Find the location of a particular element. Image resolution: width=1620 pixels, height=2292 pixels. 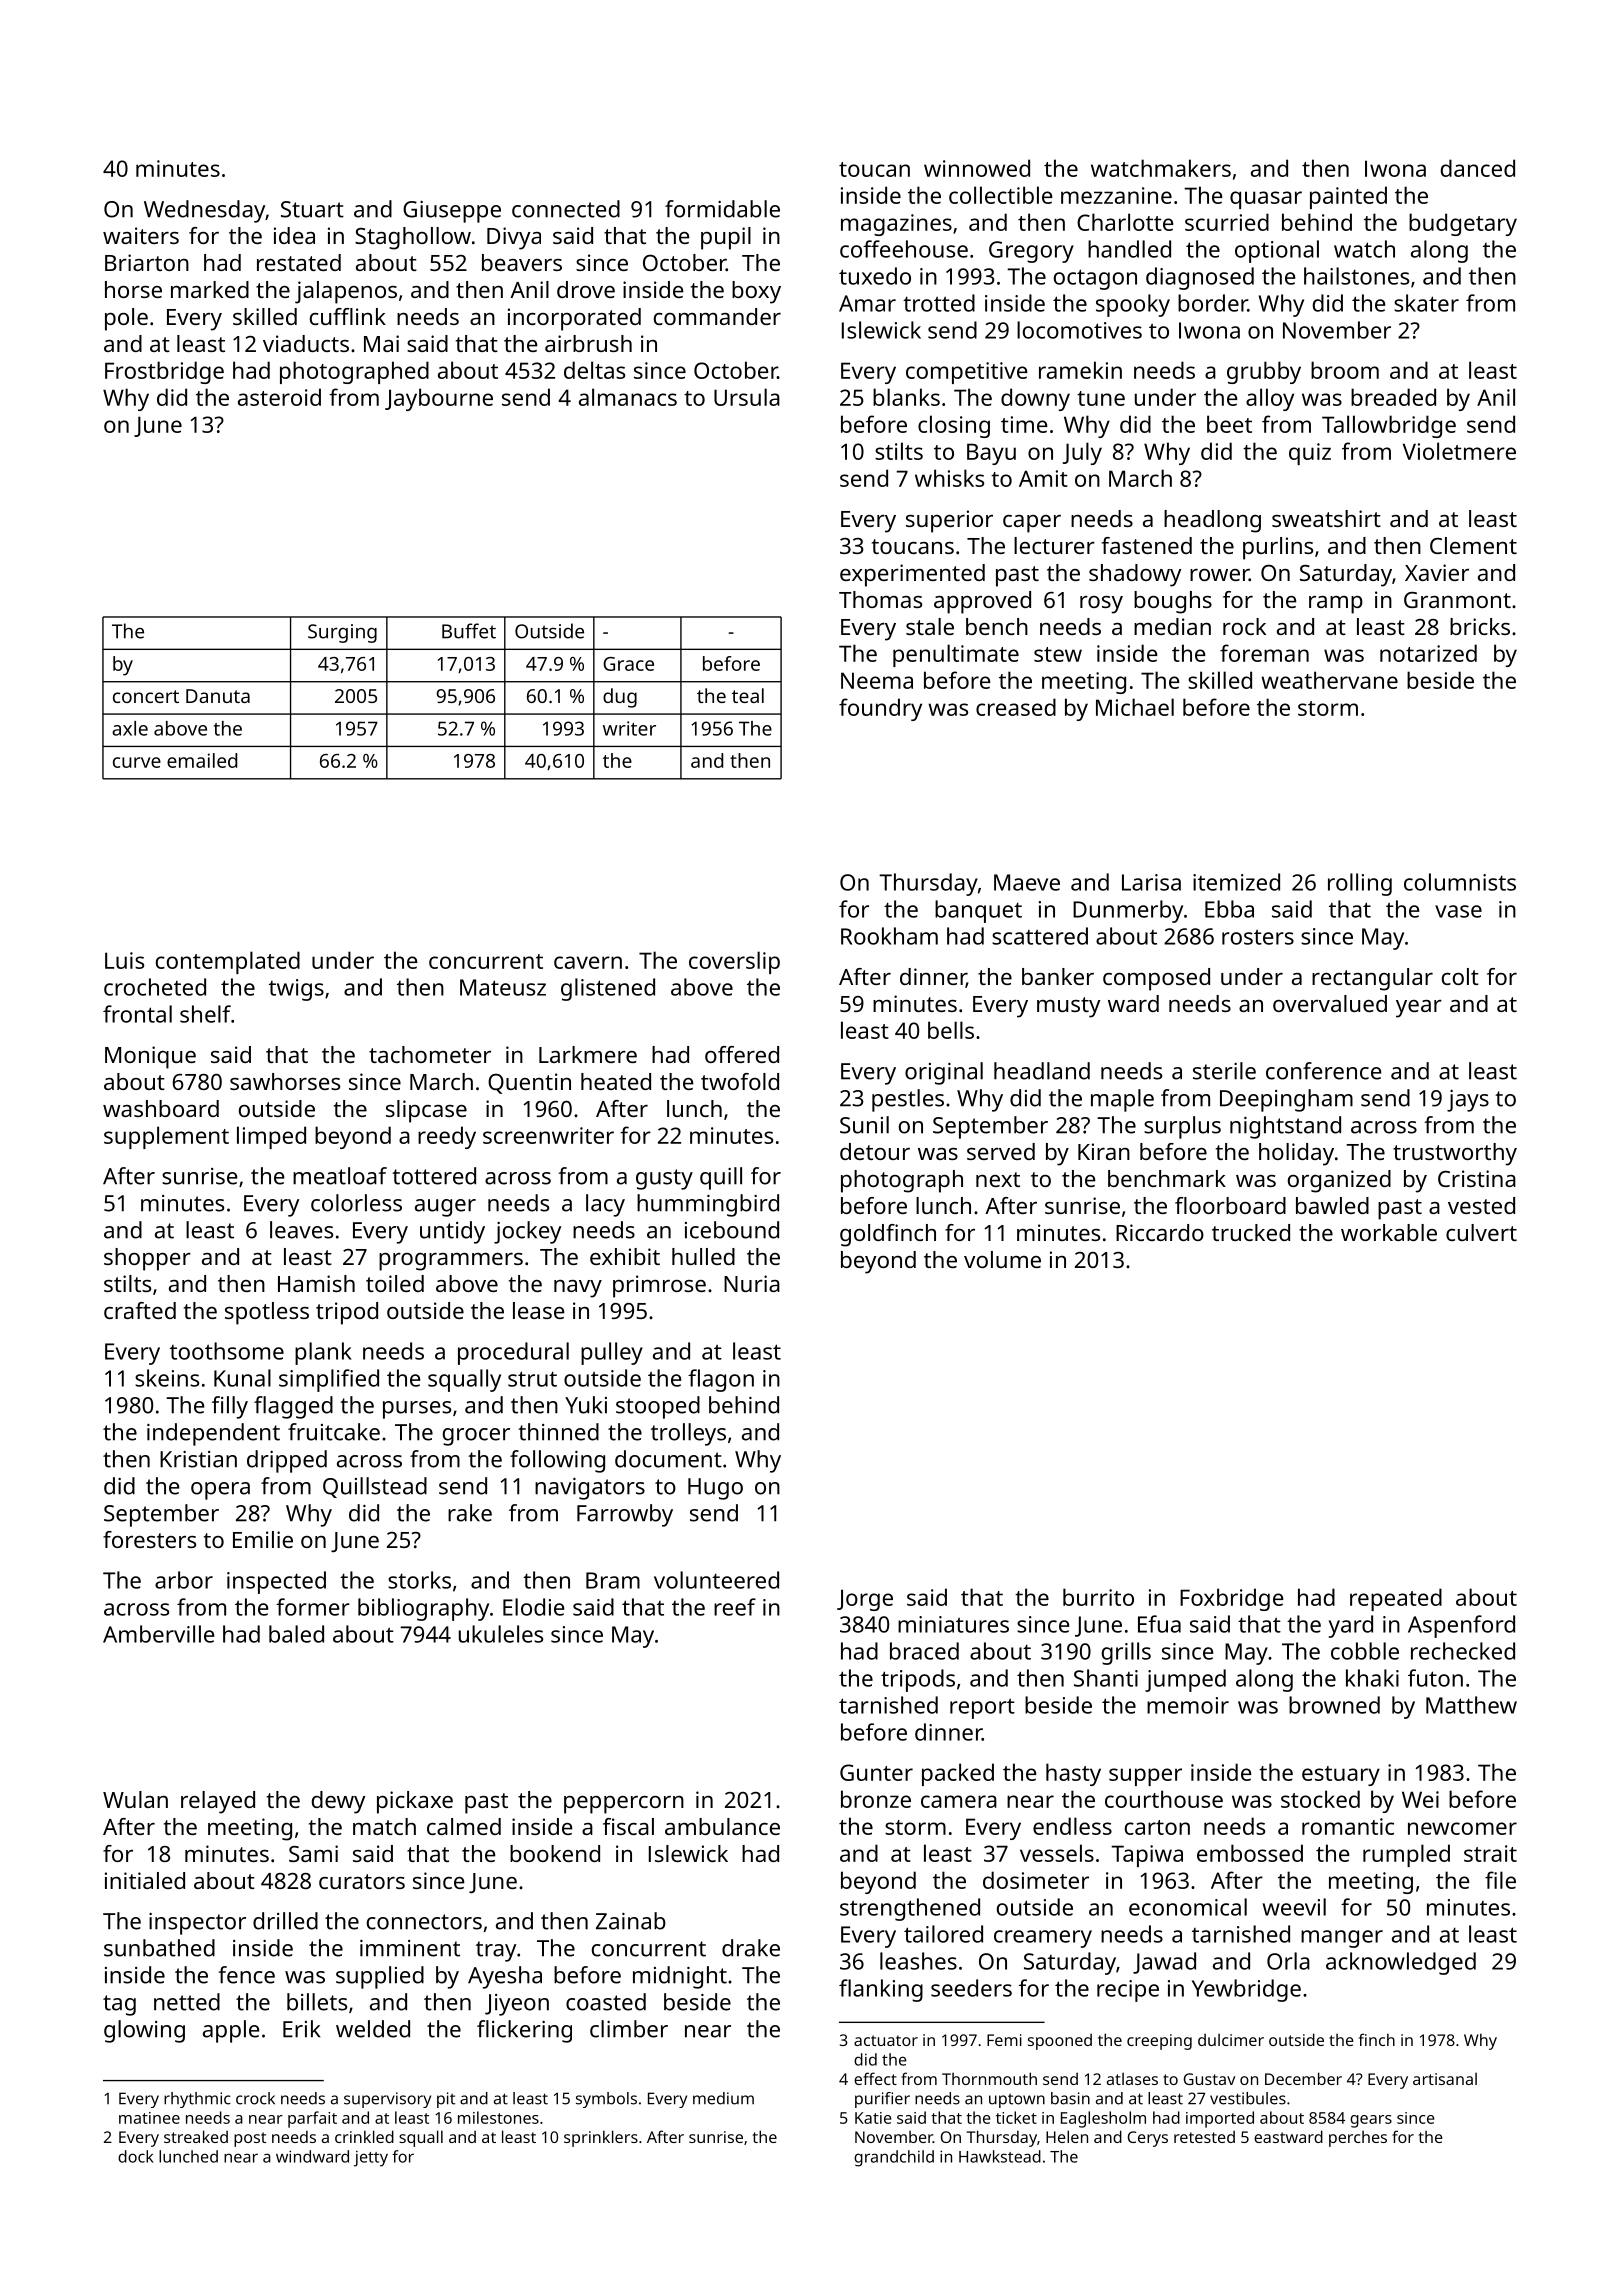

Rookham is located at coordinates (889, 936).
